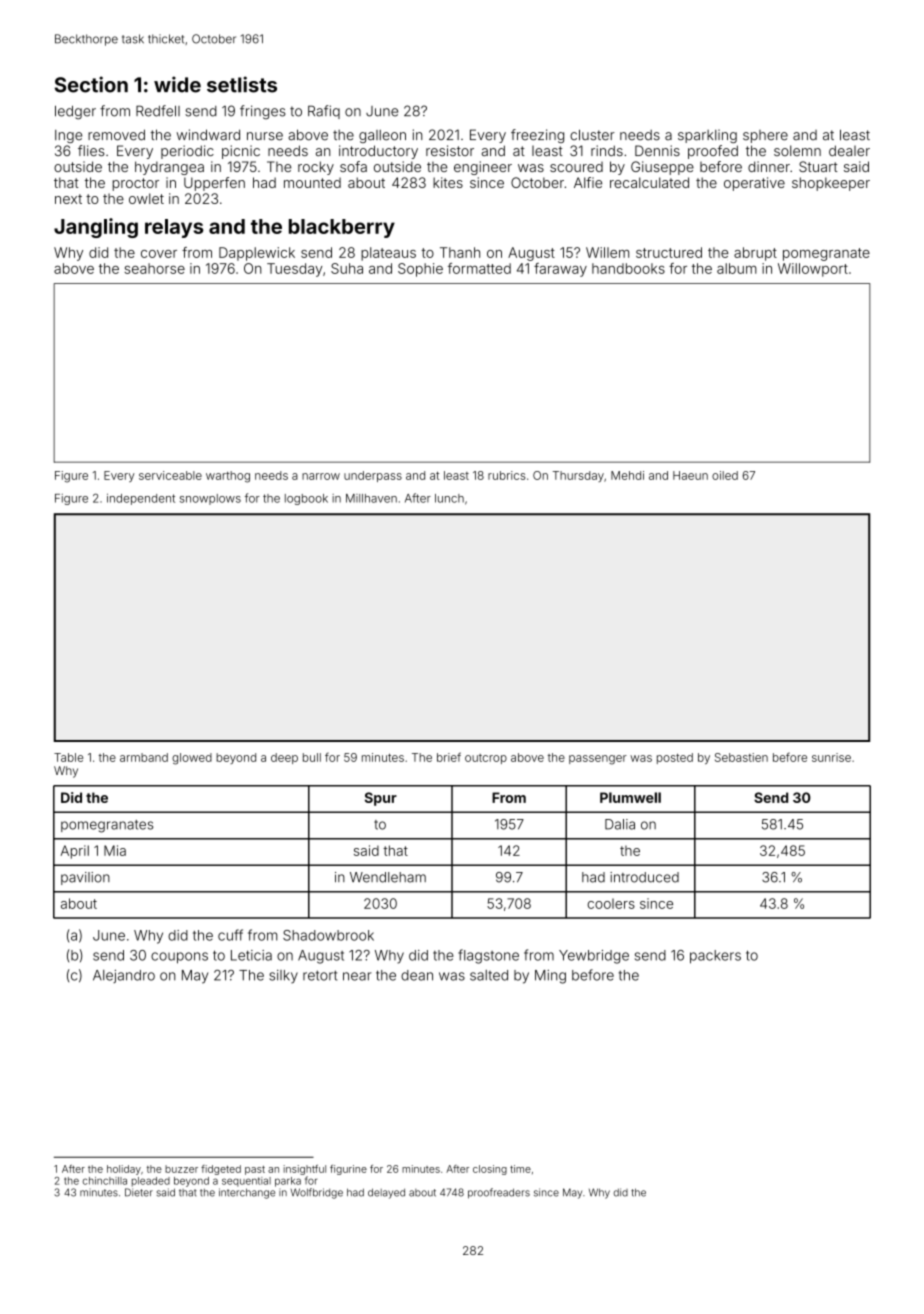  Describe the element at coordinates (506, 475) in the image. I see `rubrics` at that location.
